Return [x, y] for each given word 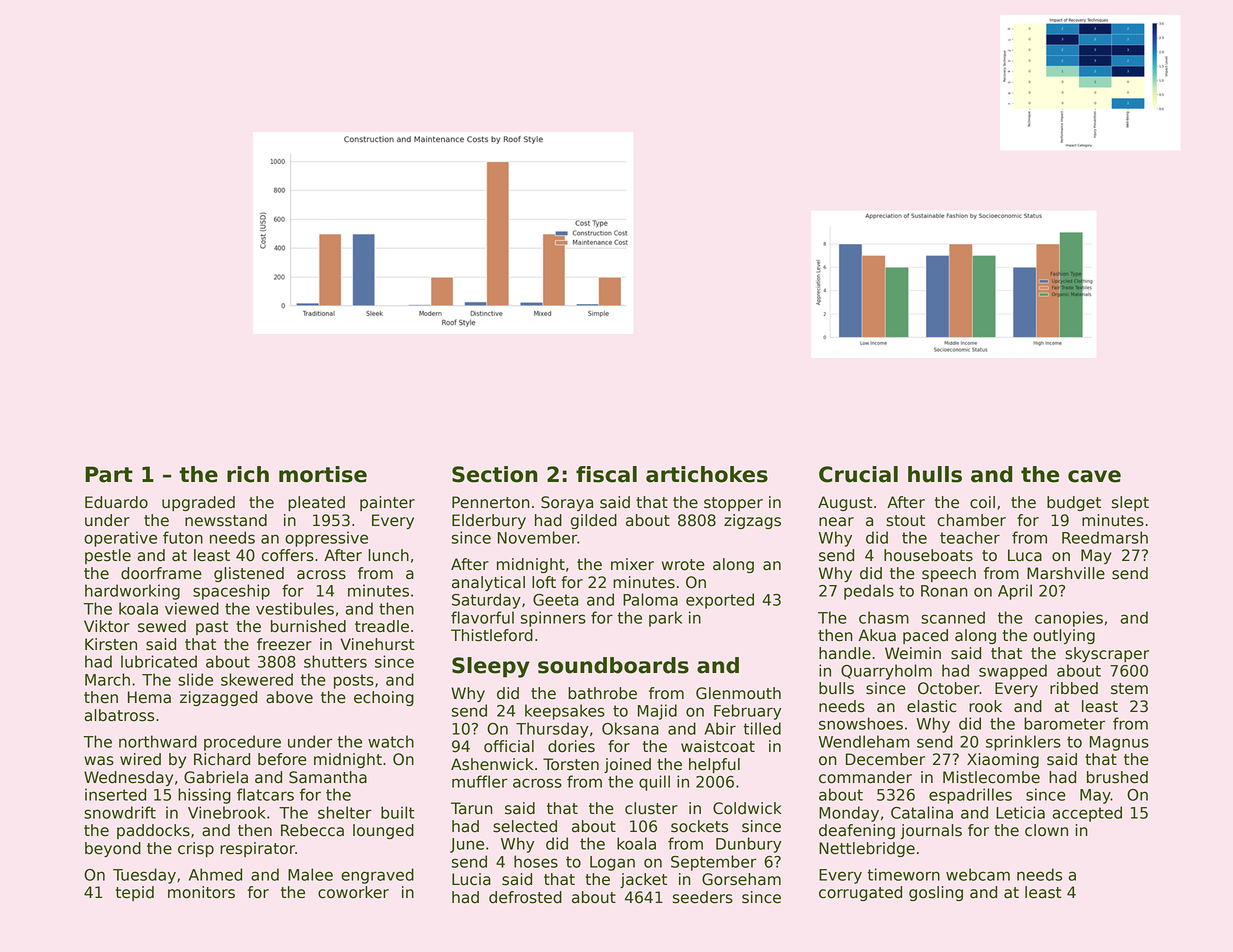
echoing [384, 698]
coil [982, 502]
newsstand [226, 520]
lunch [388, 555]
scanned [953, 617]
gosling [936, 893]
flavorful [482, 617]
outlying [1064, 636]
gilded [594, 521]
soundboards [613, 665]
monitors [201, 892]
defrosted [525, 897]
